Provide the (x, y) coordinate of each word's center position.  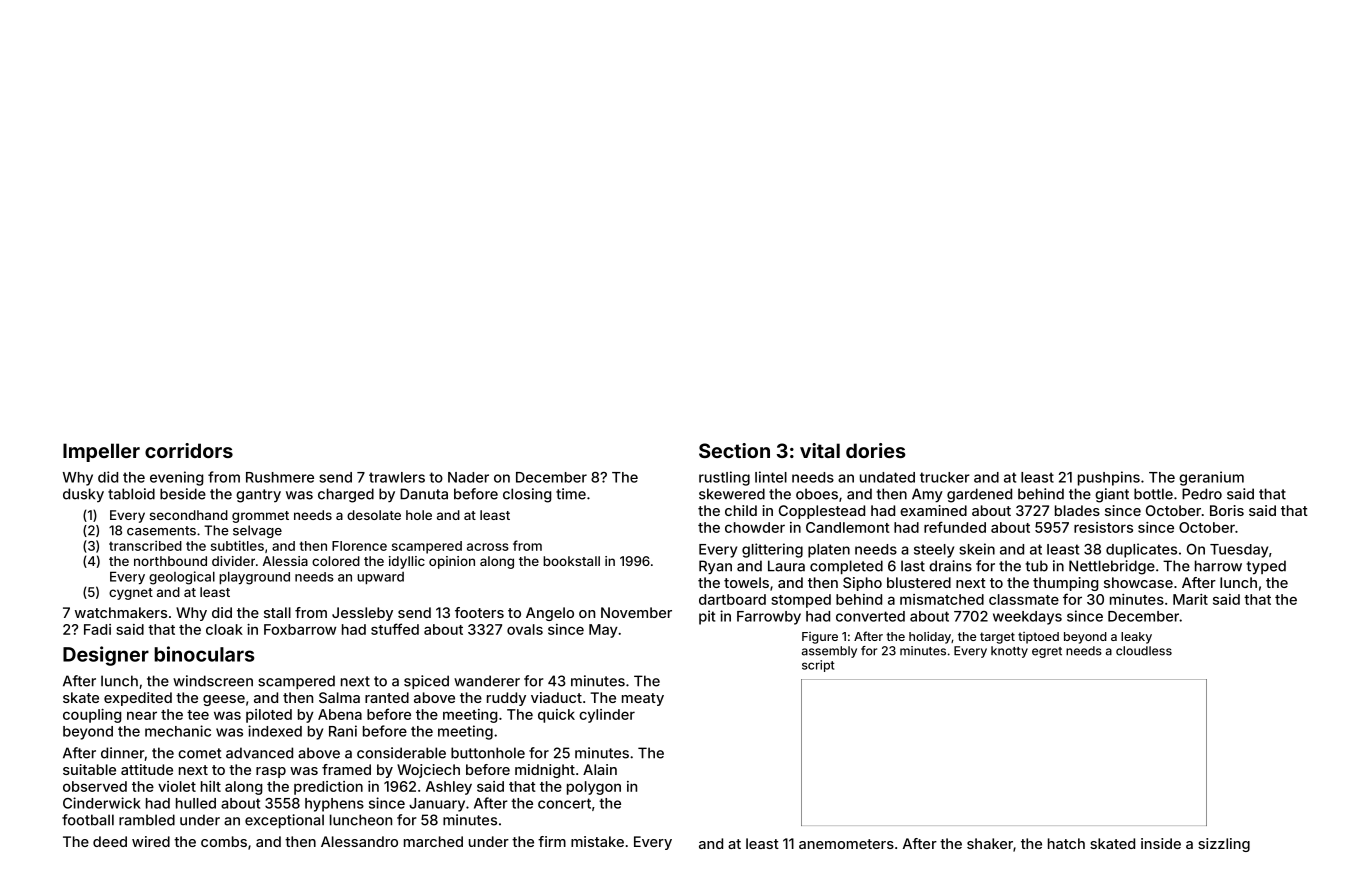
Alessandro (359, 841)
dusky (83, 495)
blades (1077, 510)
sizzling (1224, 845)
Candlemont (848, 527)
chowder (755, 527)
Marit (1190, 599)
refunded (955, 527)
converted (870, 616)
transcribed (145, 545)
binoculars (204, 654)
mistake (597, 841)
